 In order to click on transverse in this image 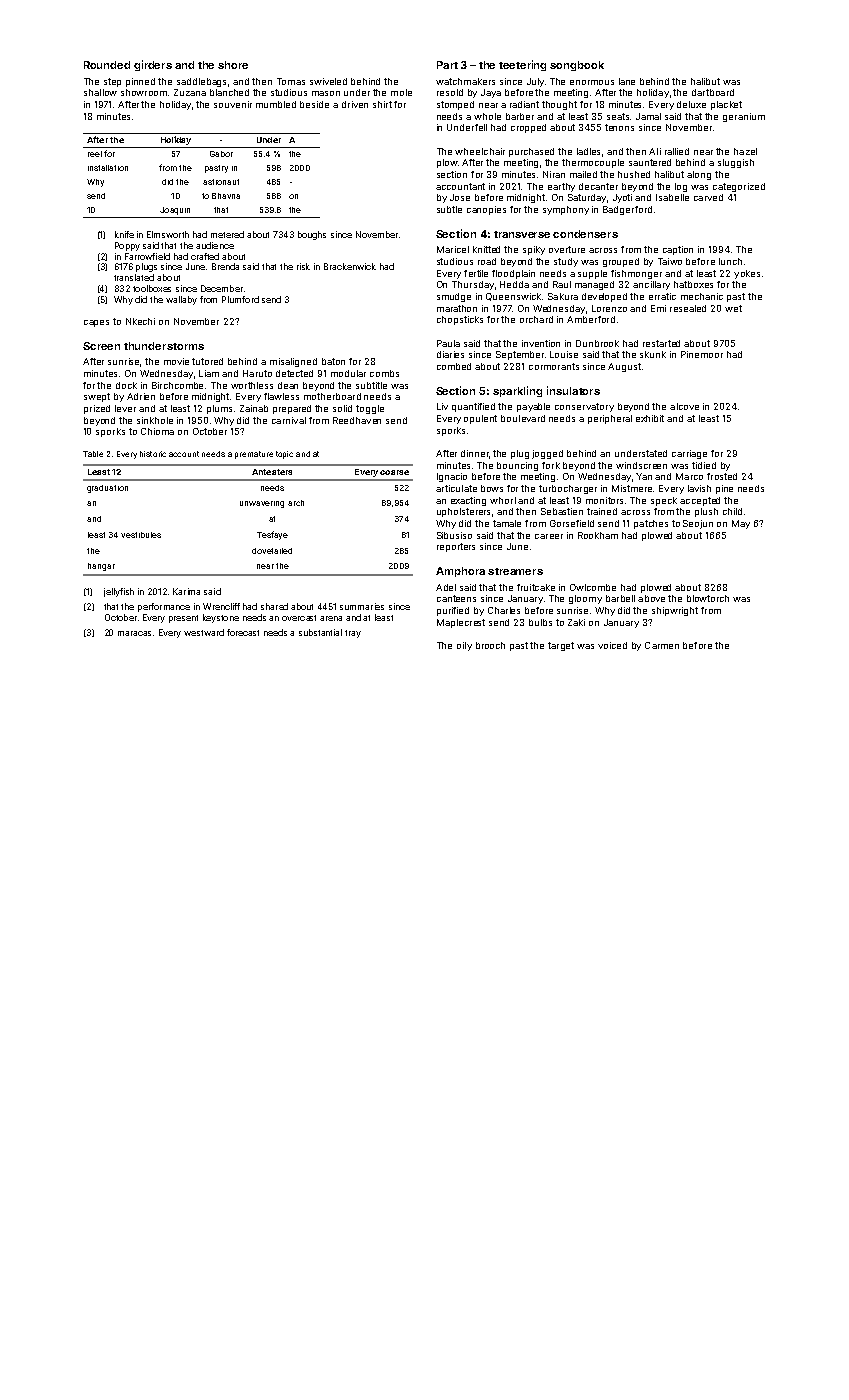, I will do `click(522, 234)`.
